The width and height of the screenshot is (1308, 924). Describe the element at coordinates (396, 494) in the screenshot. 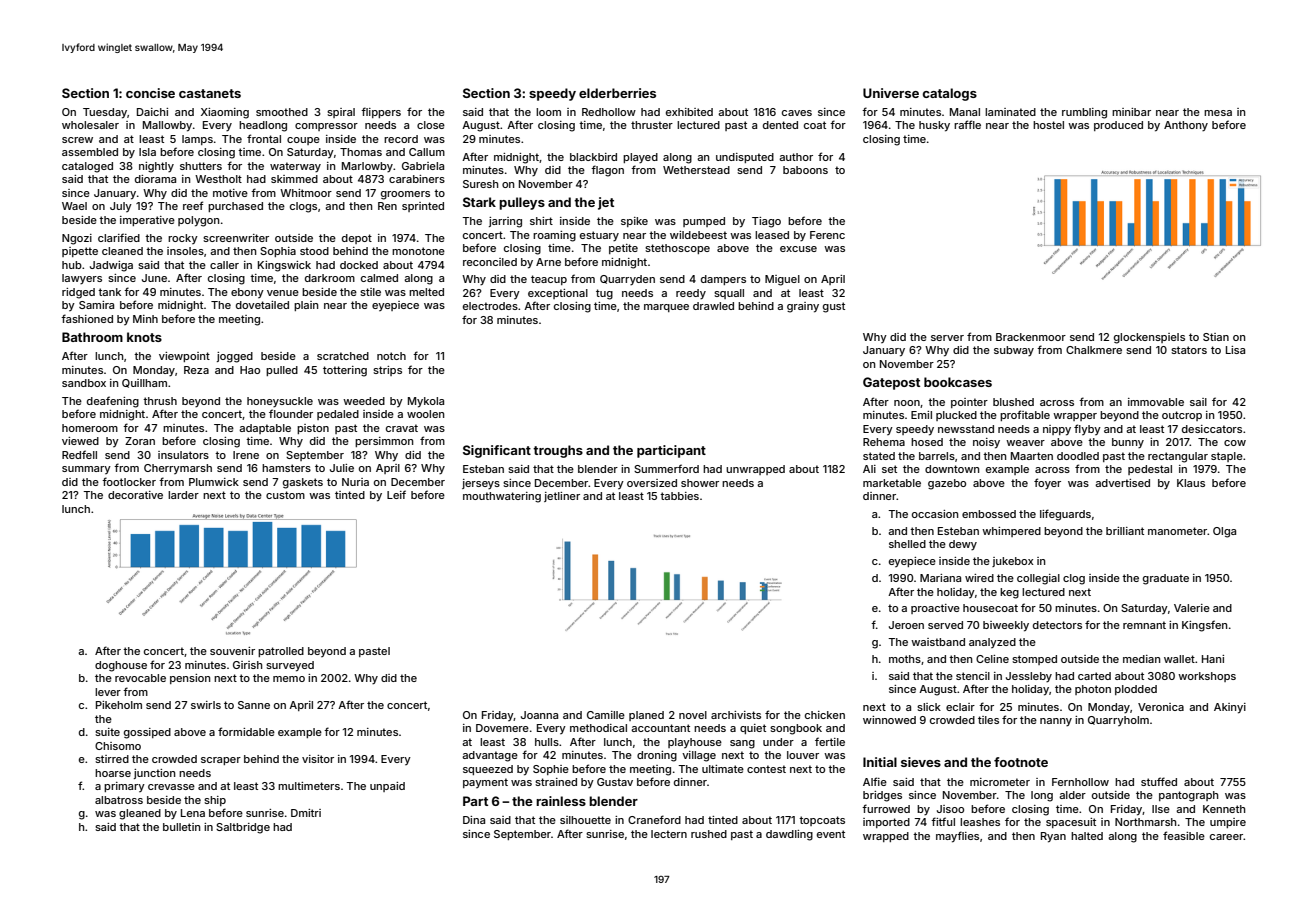

I see `Leif` at that location.
